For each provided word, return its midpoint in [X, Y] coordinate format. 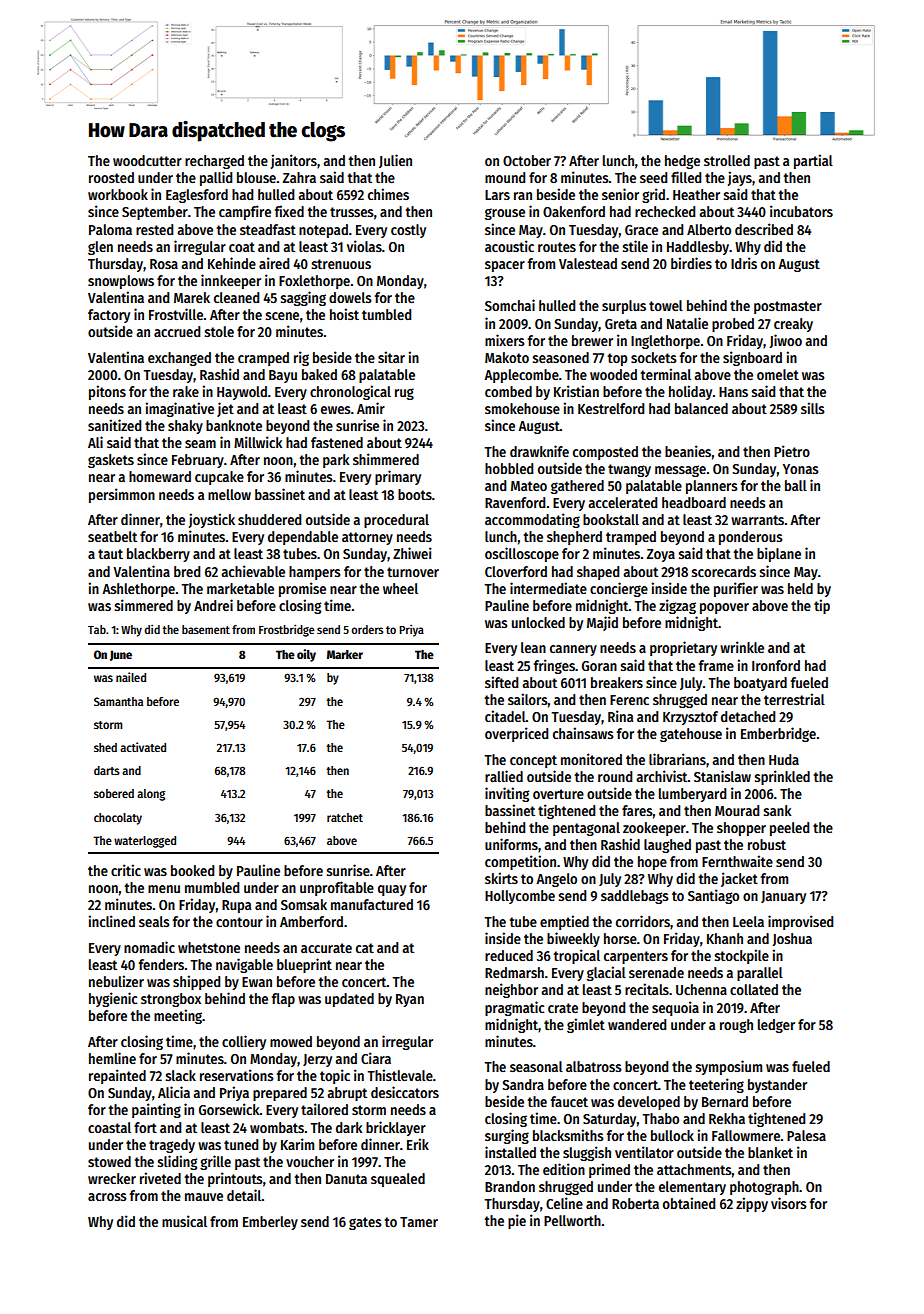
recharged [214, 162]
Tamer [419, 1222]
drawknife [539, 451]
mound [505, 177]
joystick [212, 520]
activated [143, 747]
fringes [554, 666]
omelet [778, 374]
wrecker [112, 1178]
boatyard [760, 684]
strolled [727, 160]
